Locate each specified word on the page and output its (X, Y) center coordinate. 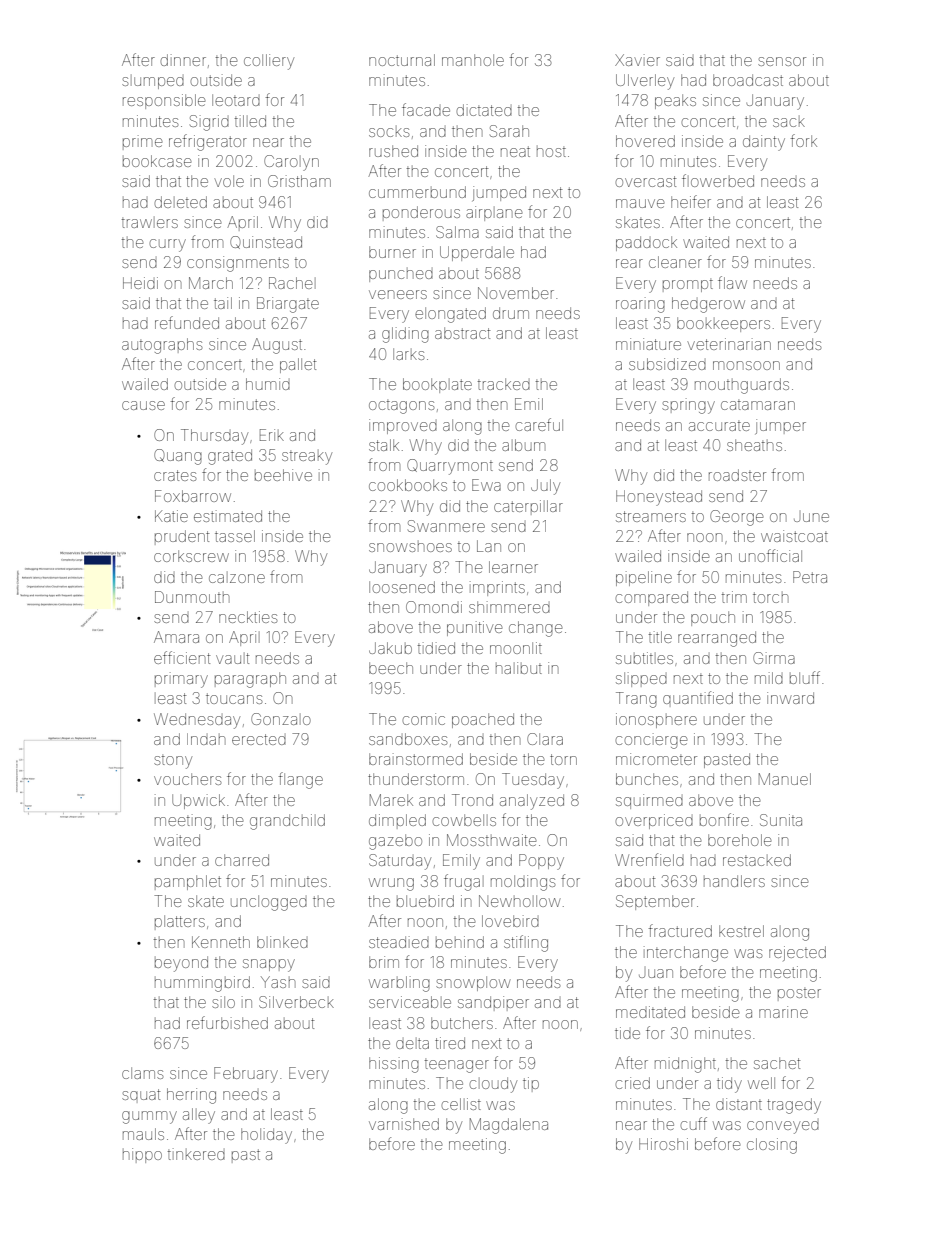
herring (191, 1096)
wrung (391, 884)
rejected (797, 953)
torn (563, 759)
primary (181, 680)
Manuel (785, 779)
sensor (782, 61)
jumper (781, 426)
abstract (462, 333)
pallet (298, 365)
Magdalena (509, 1126)
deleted (180, 202)
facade (426, 109)
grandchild (287, 822)
